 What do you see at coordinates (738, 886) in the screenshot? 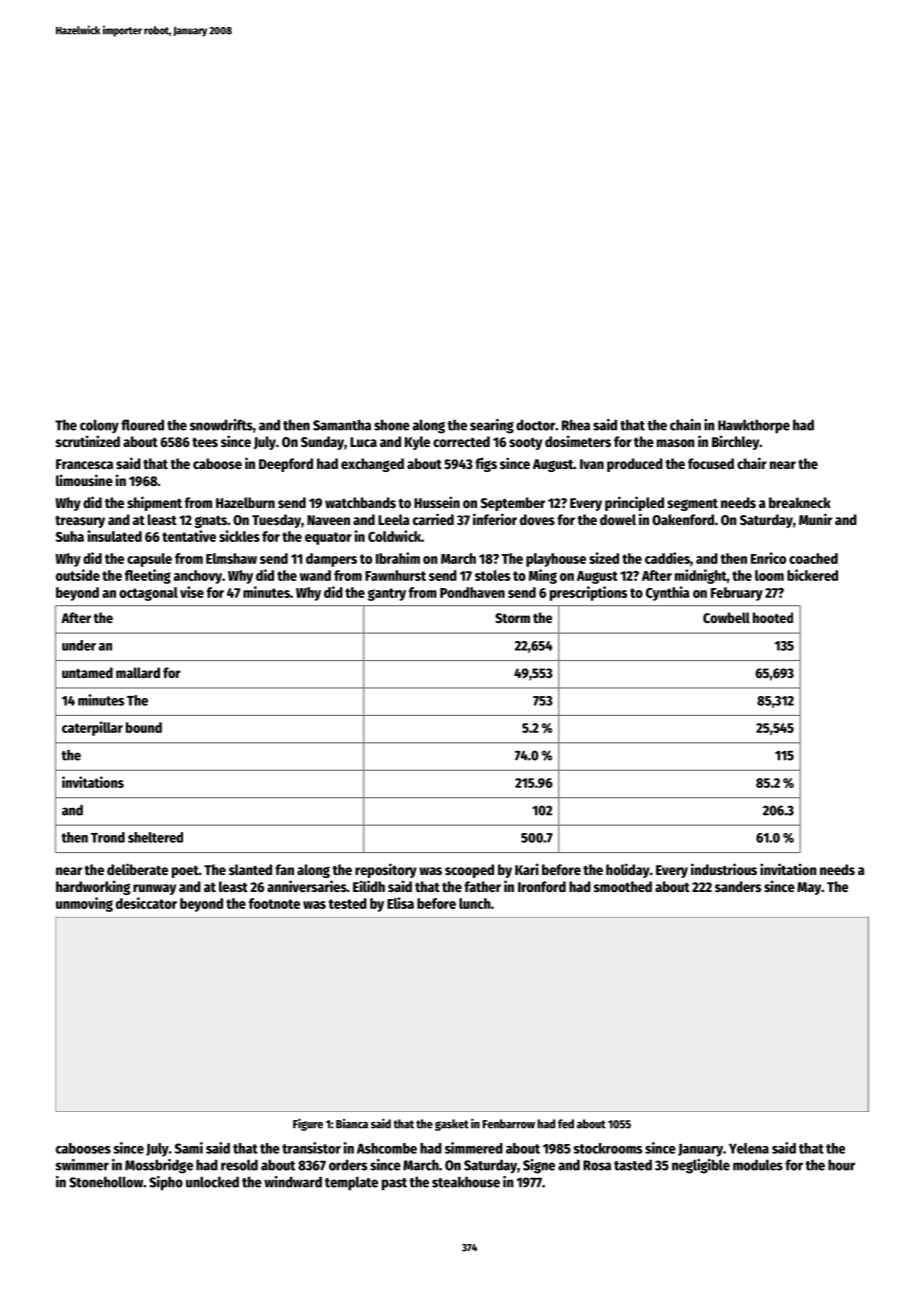
I see `sanders` at bounding box center [738, 886].
